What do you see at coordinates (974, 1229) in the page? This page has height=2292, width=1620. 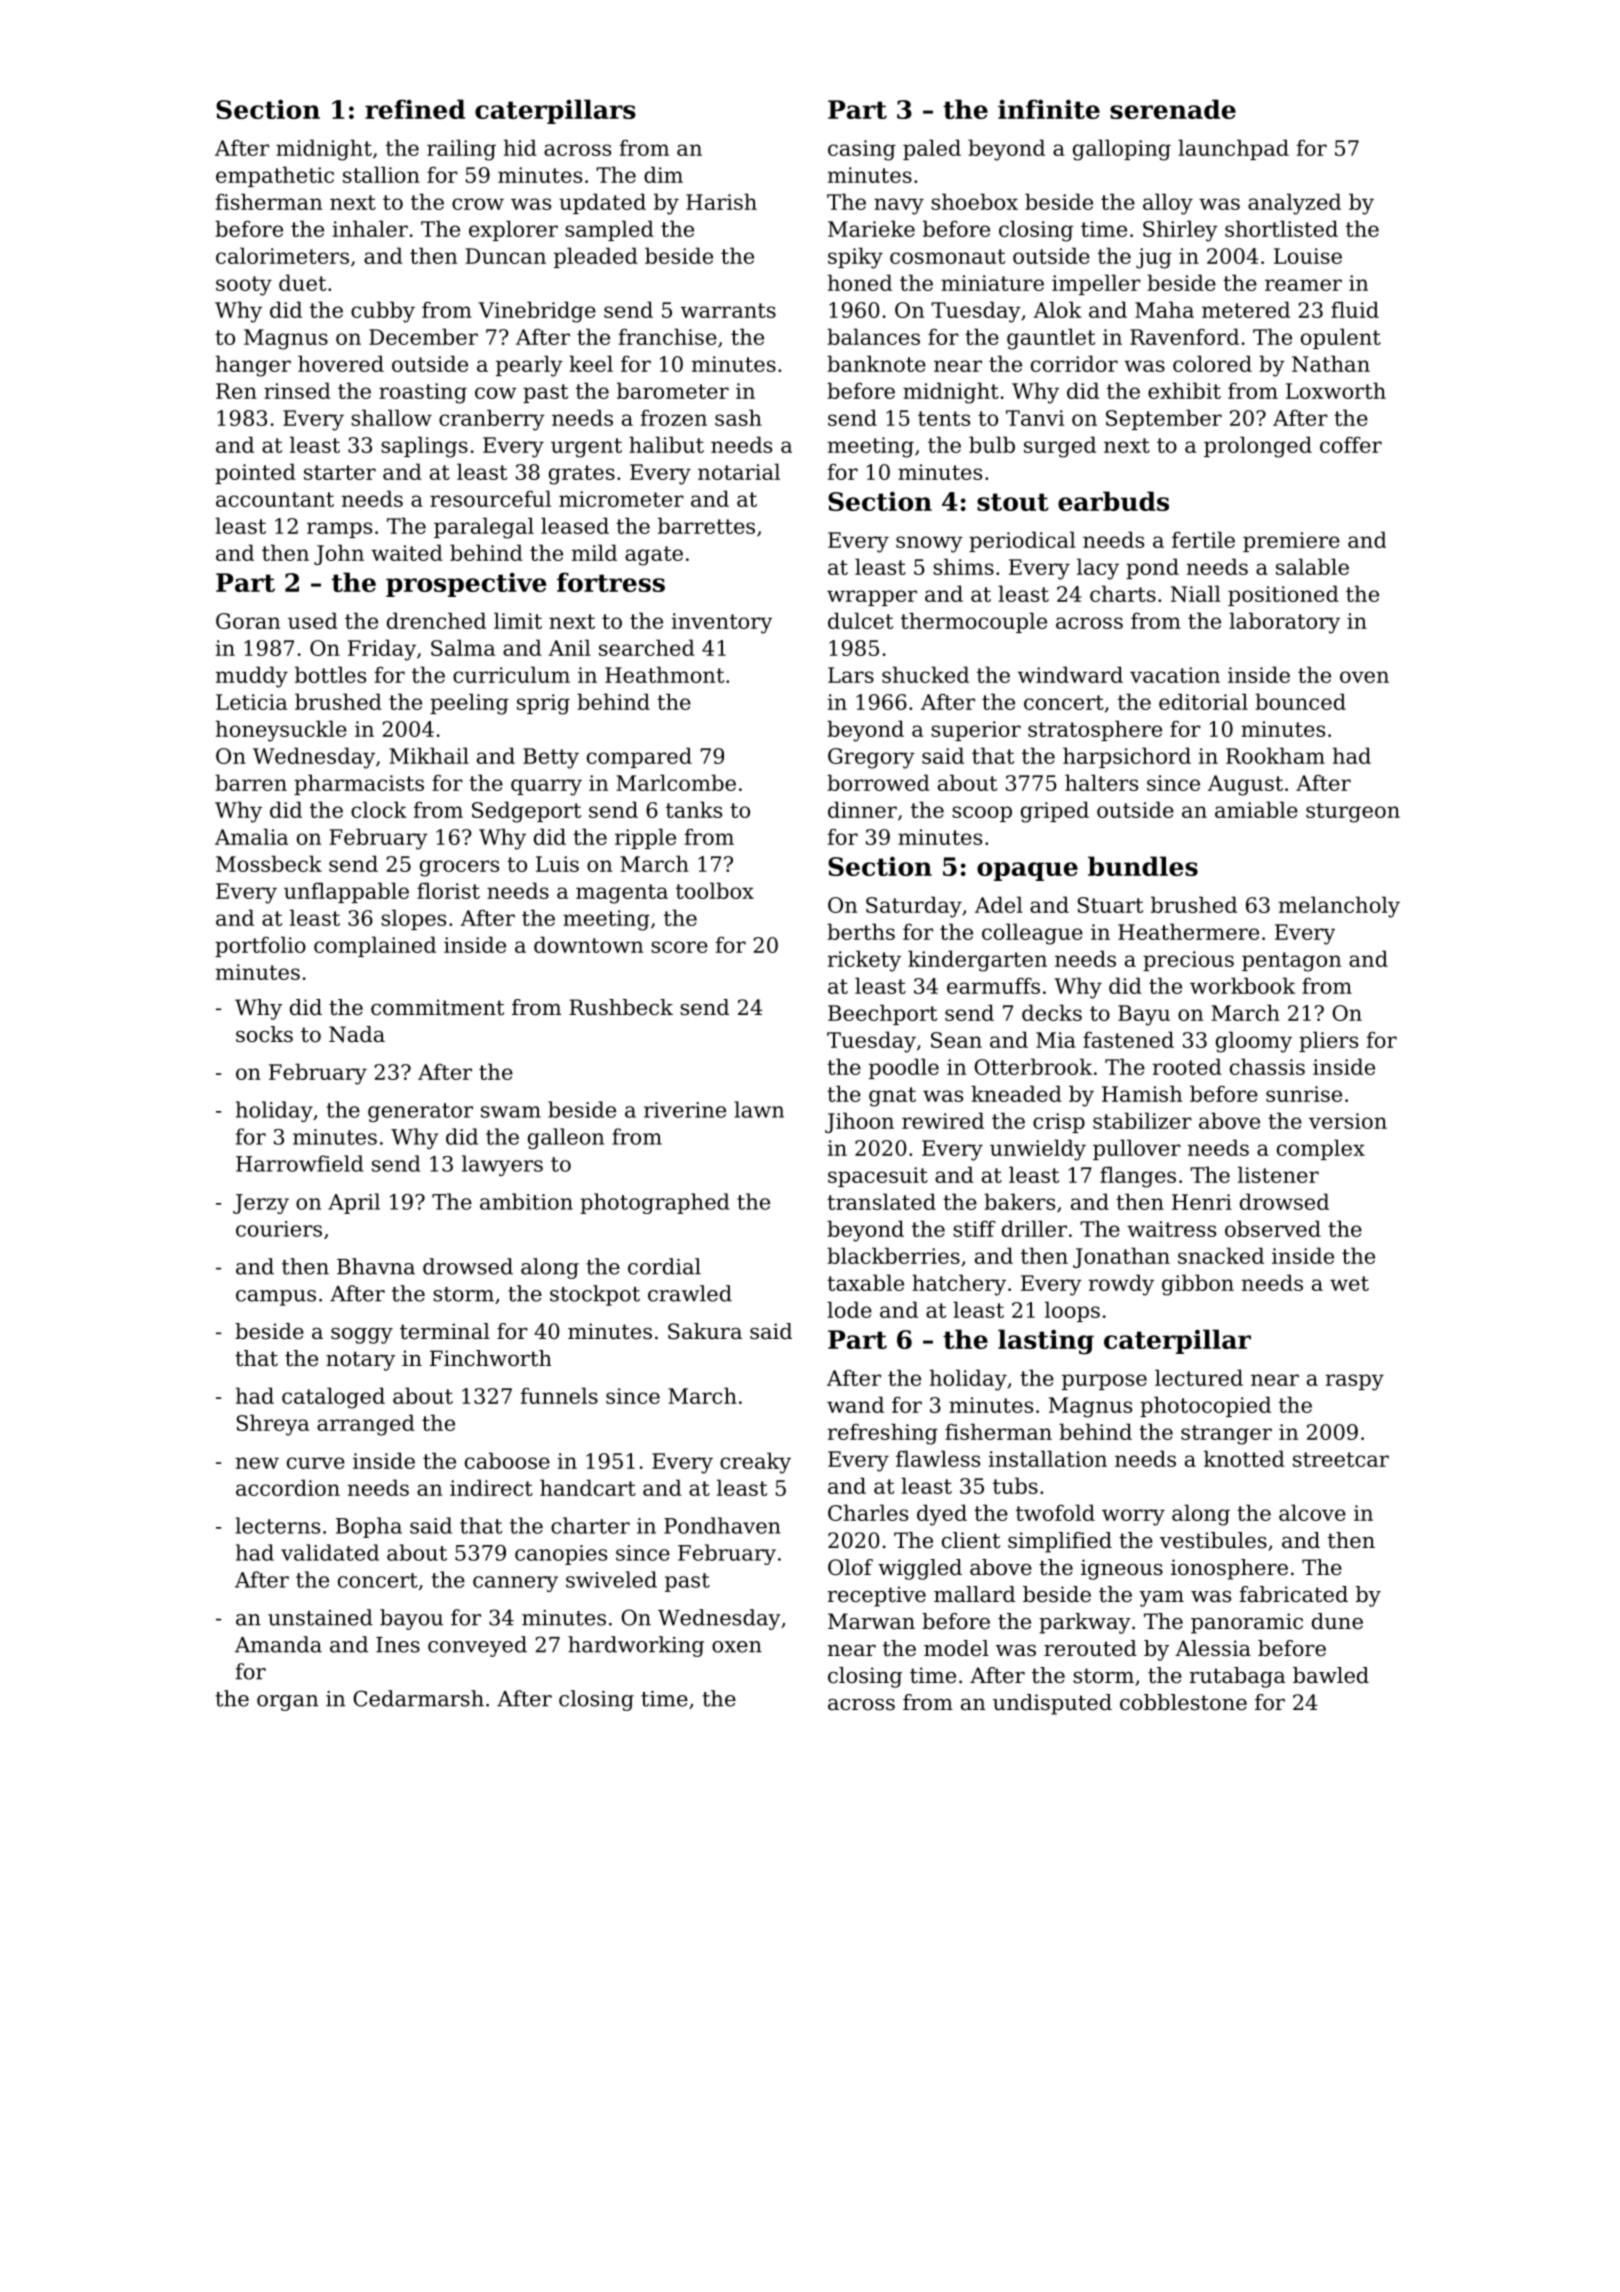 I see `stiff` at bounding box center [974, 1229].
